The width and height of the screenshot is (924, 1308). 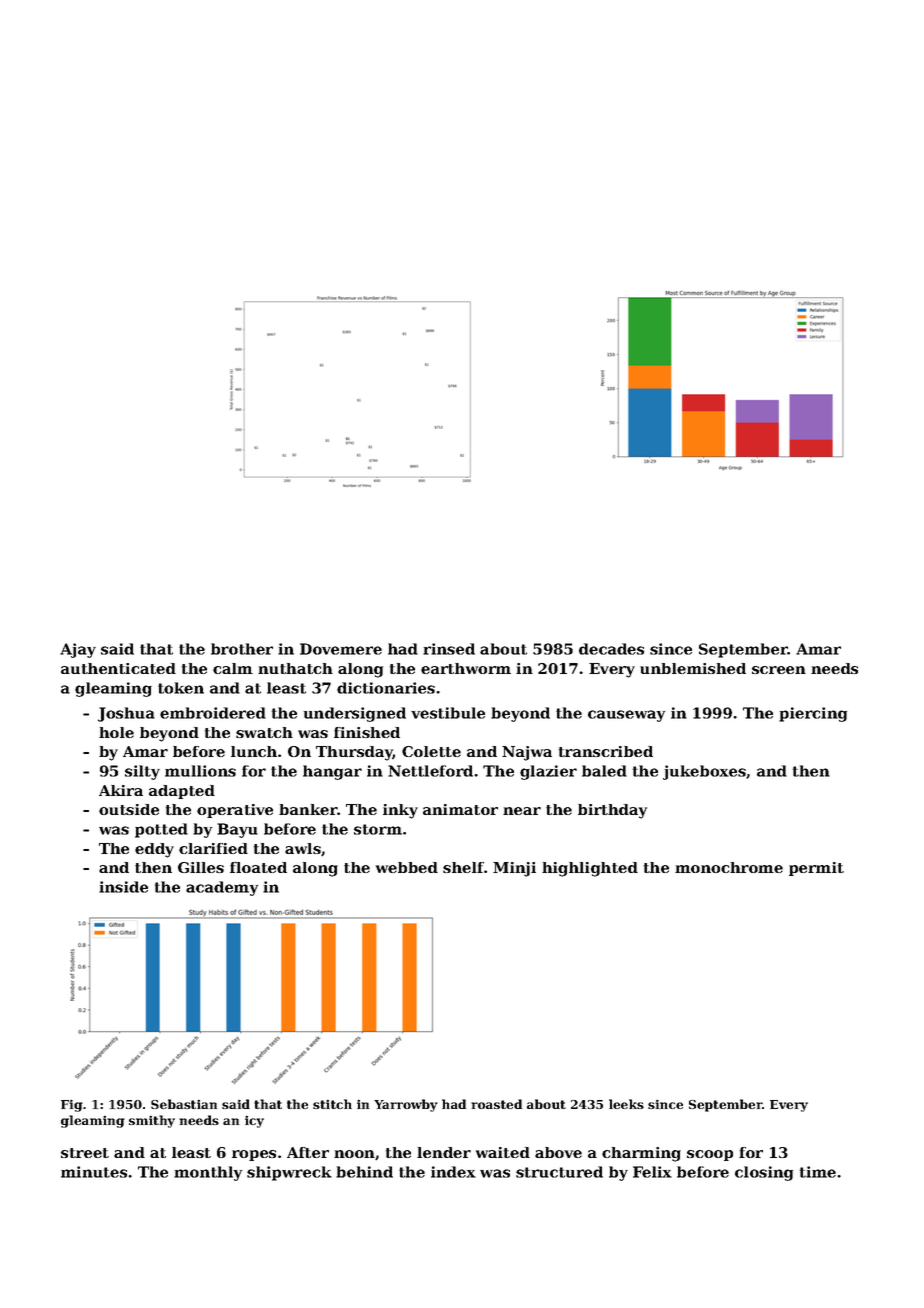 I want to click on inky, so click(x=400, y=811).
